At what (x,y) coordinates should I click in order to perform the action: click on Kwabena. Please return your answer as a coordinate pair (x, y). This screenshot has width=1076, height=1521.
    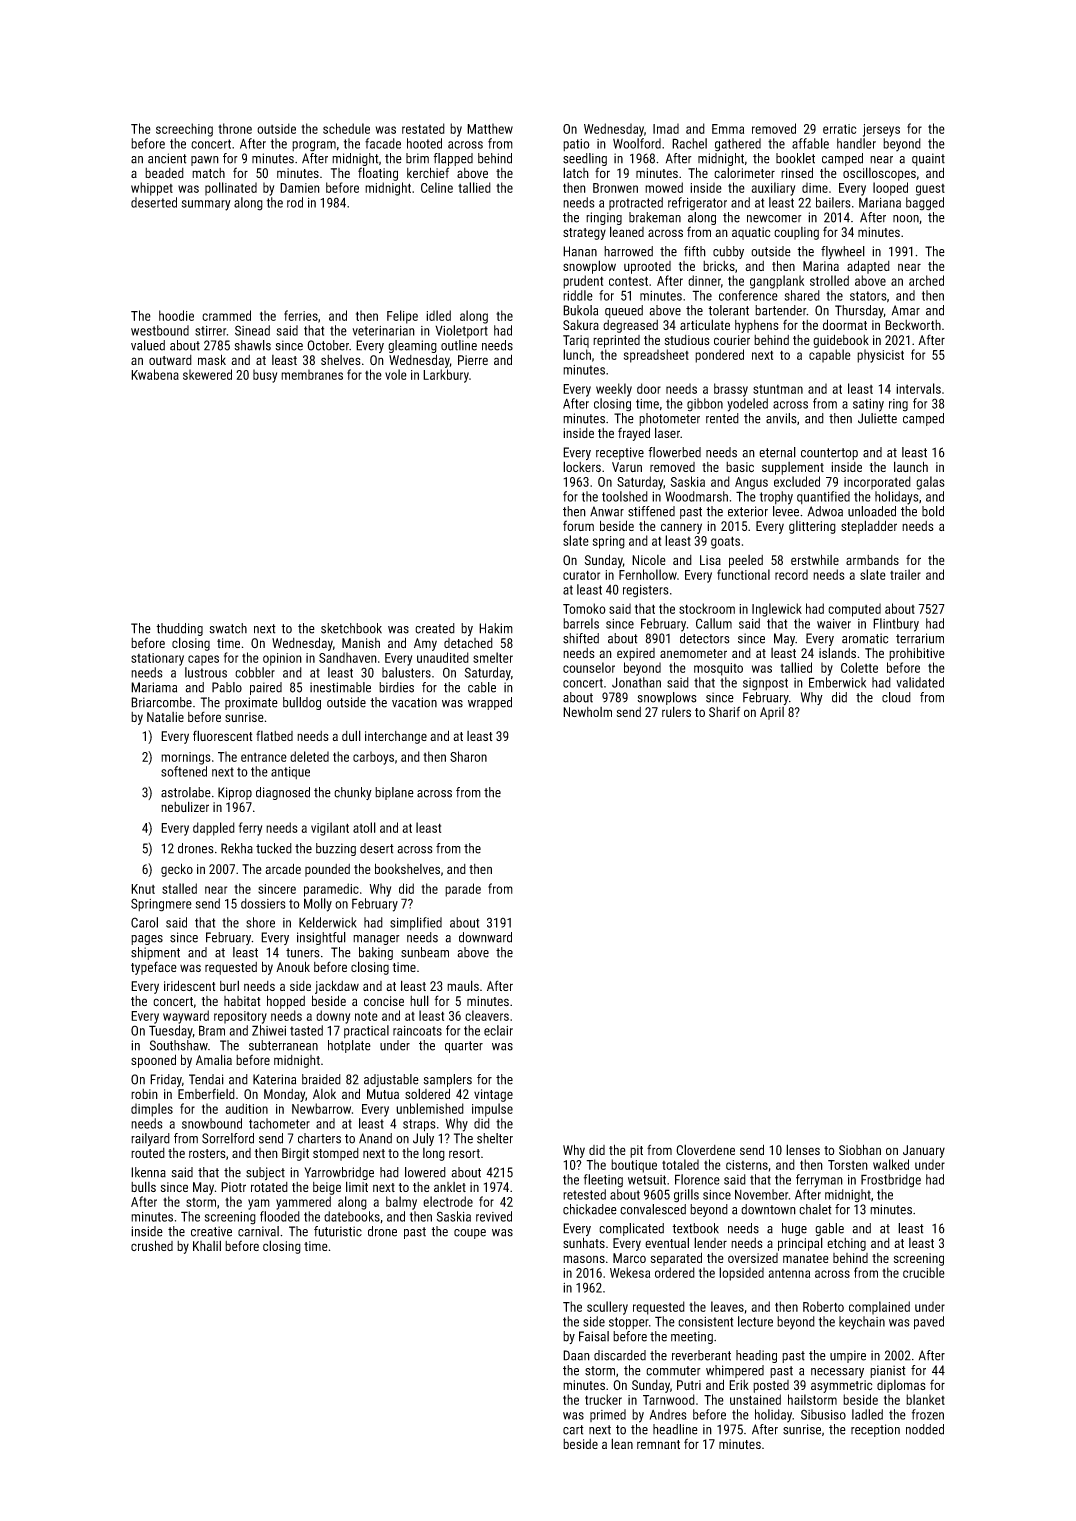
    Looking at the image, I should click on (155, 374).
